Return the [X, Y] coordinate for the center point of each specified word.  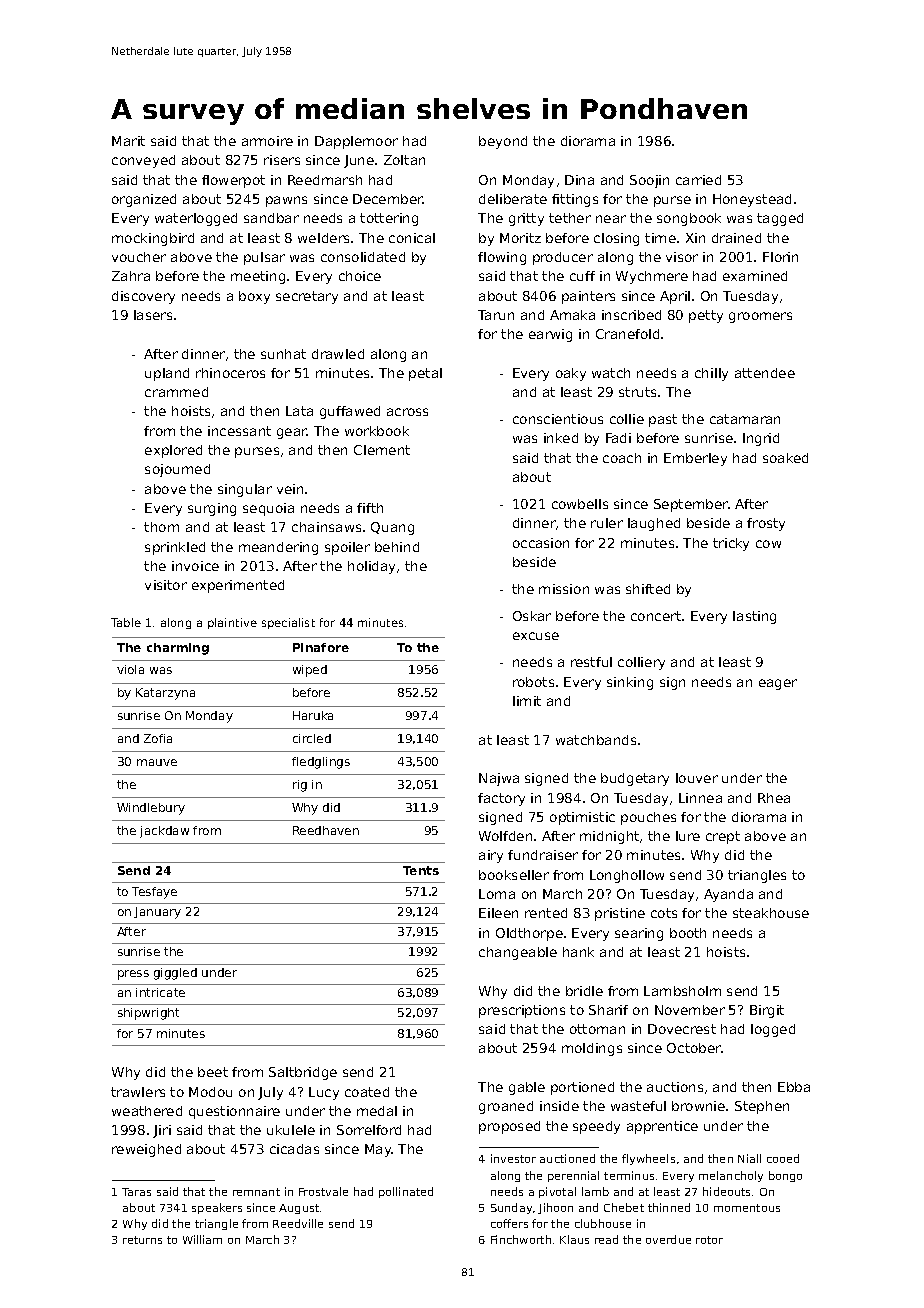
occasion [541, 543]
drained [736, 238]
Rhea [774, 798]
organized [144, 200]
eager [778, 684]
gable [527, 1088]
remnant [256, 1192]
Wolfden [505, 836]
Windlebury [151, 809]
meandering [278, 548]
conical [412, 238]
